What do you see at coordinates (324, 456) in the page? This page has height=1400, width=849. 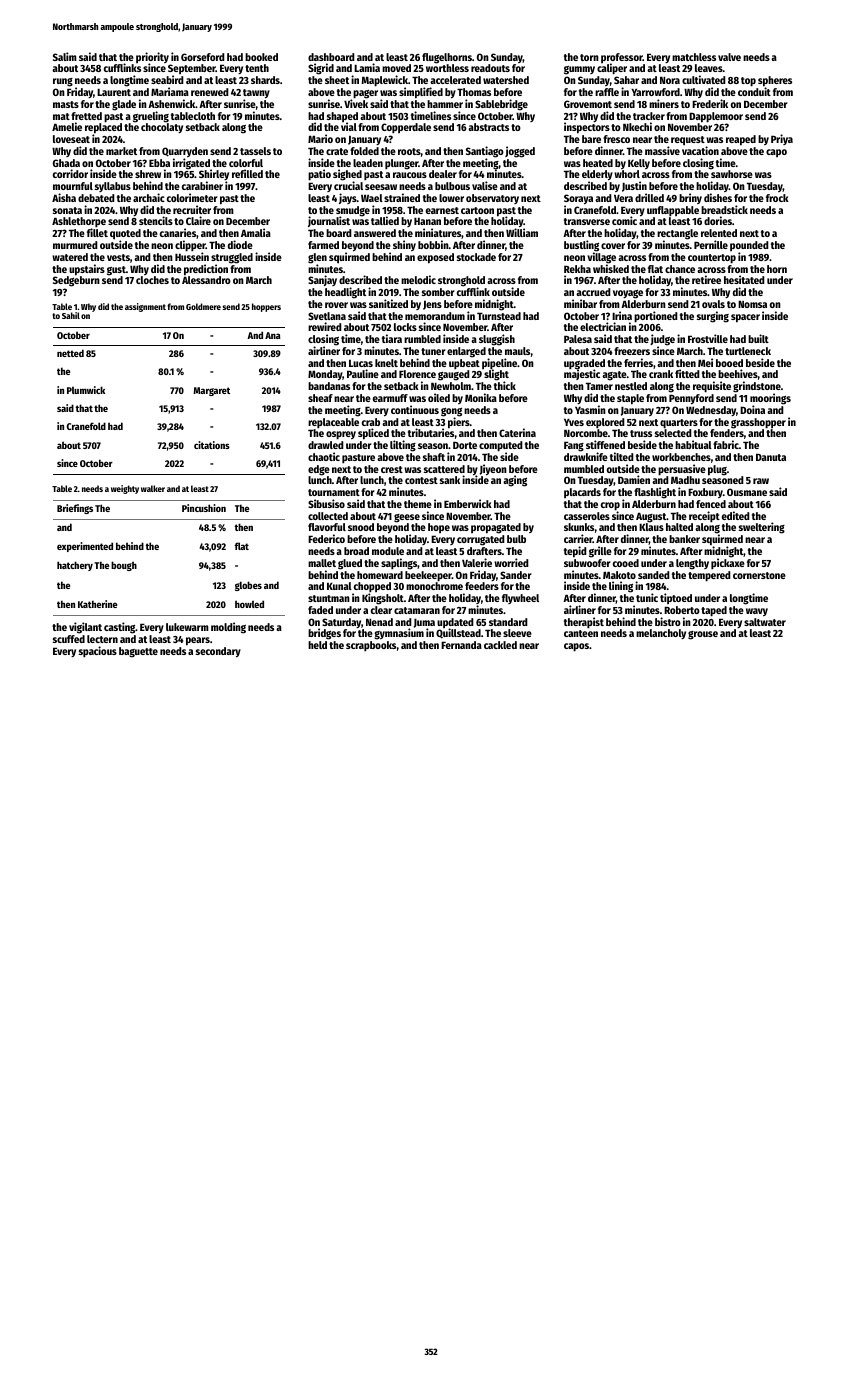 I see `chaotic` at bounding box center [324, 456].
